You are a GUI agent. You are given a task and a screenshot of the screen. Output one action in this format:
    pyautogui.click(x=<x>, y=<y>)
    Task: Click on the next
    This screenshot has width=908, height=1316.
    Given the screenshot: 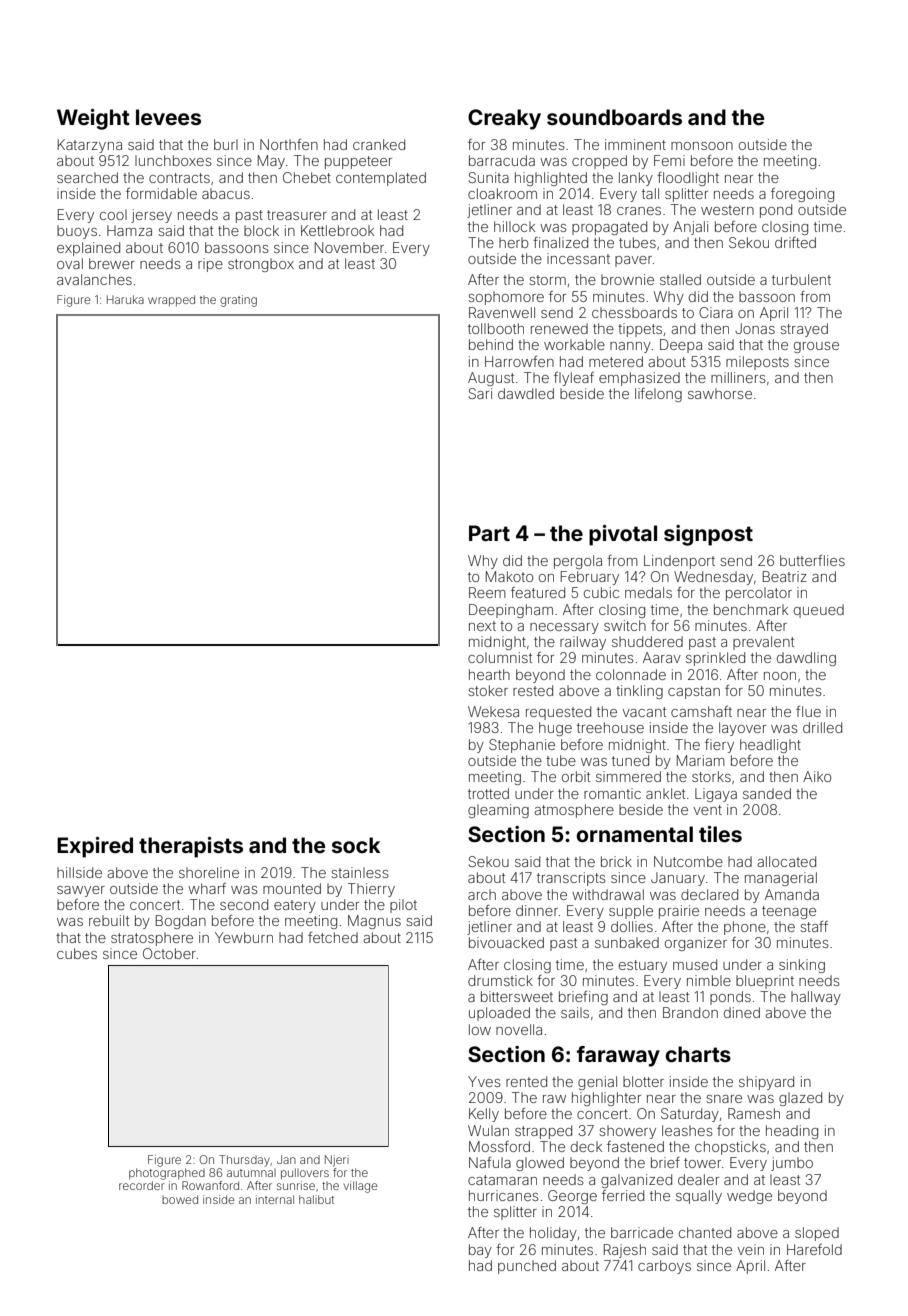 What is the action you would take?
    pyautogui.click(x=482, y=626)
